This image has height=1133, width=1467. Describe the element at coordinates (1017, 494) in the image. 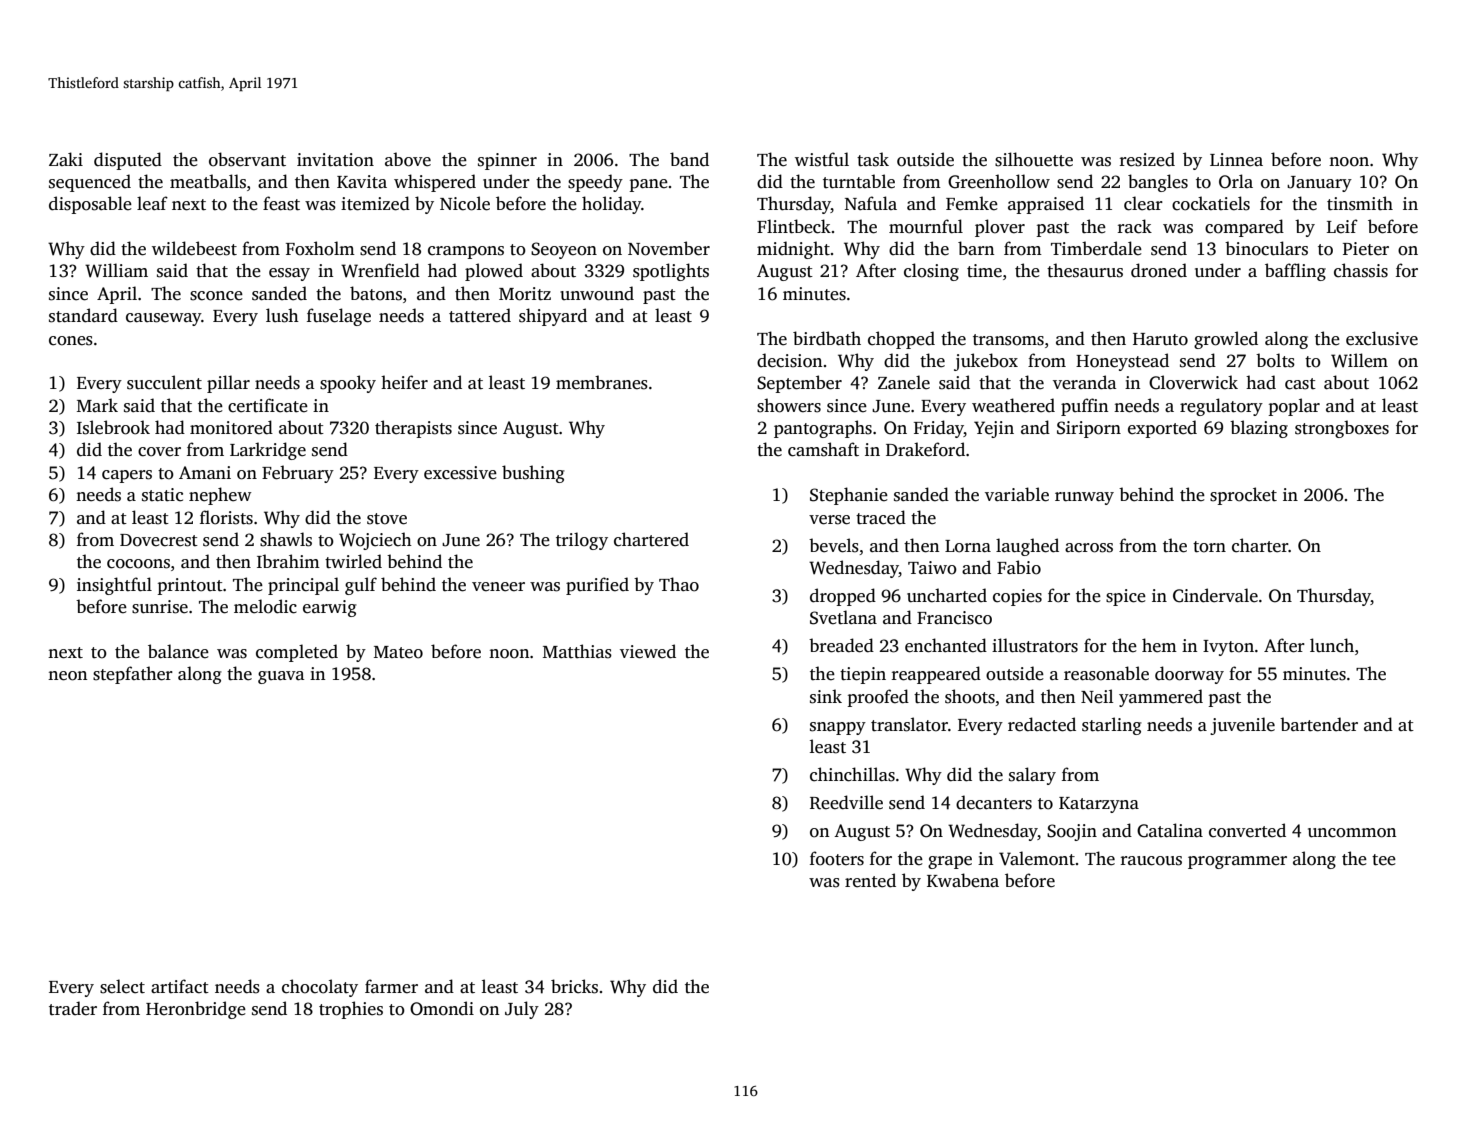

I see `variable` at that location.
